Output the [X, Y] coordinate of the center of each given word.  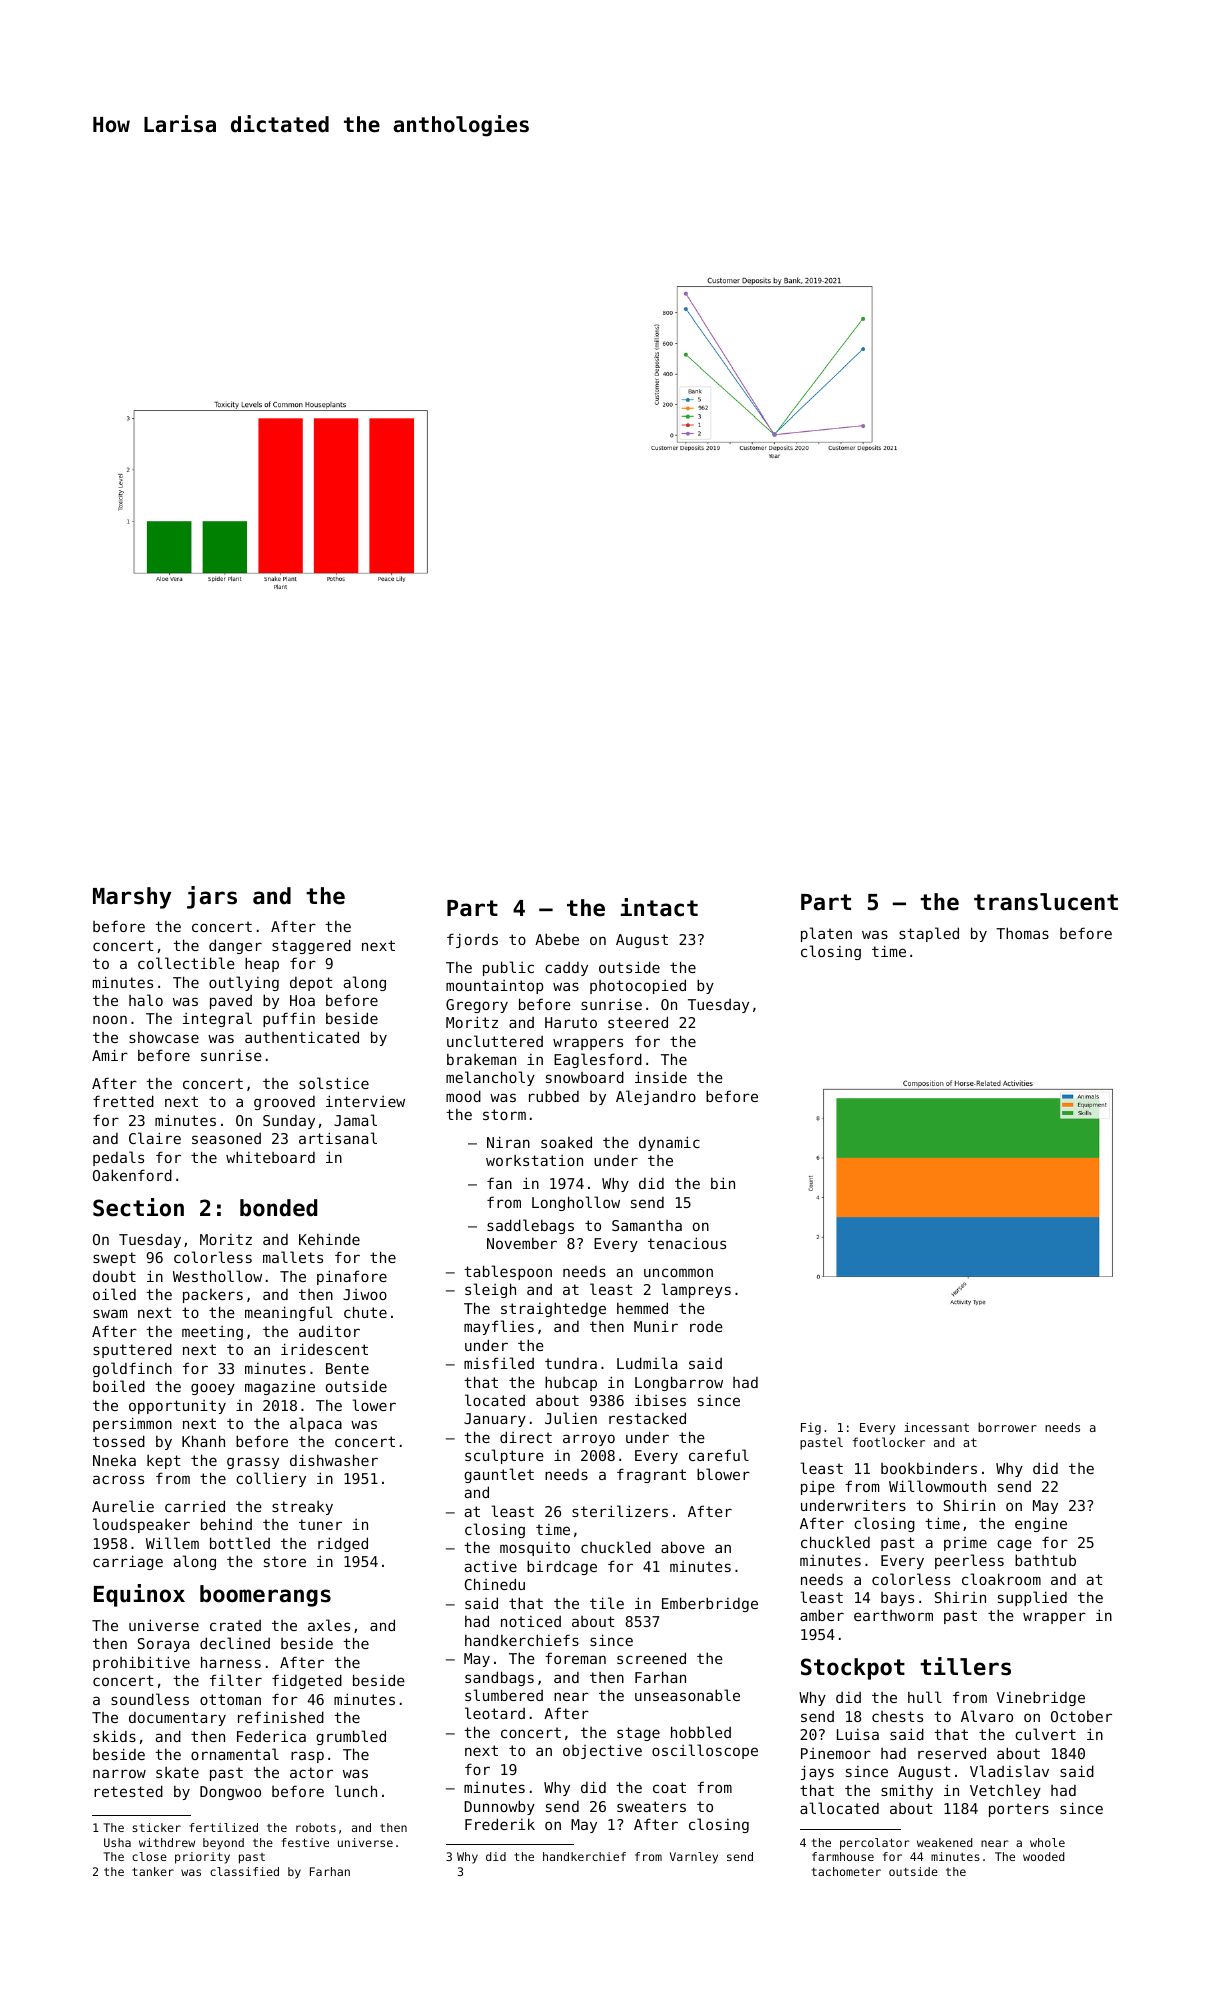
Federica [271, 1736]
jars [212, 897]
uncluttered [495, 1041]
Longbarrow [679, 1383]
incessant [936, 1427]
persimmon [132, 1424]
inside [661, 1077]
